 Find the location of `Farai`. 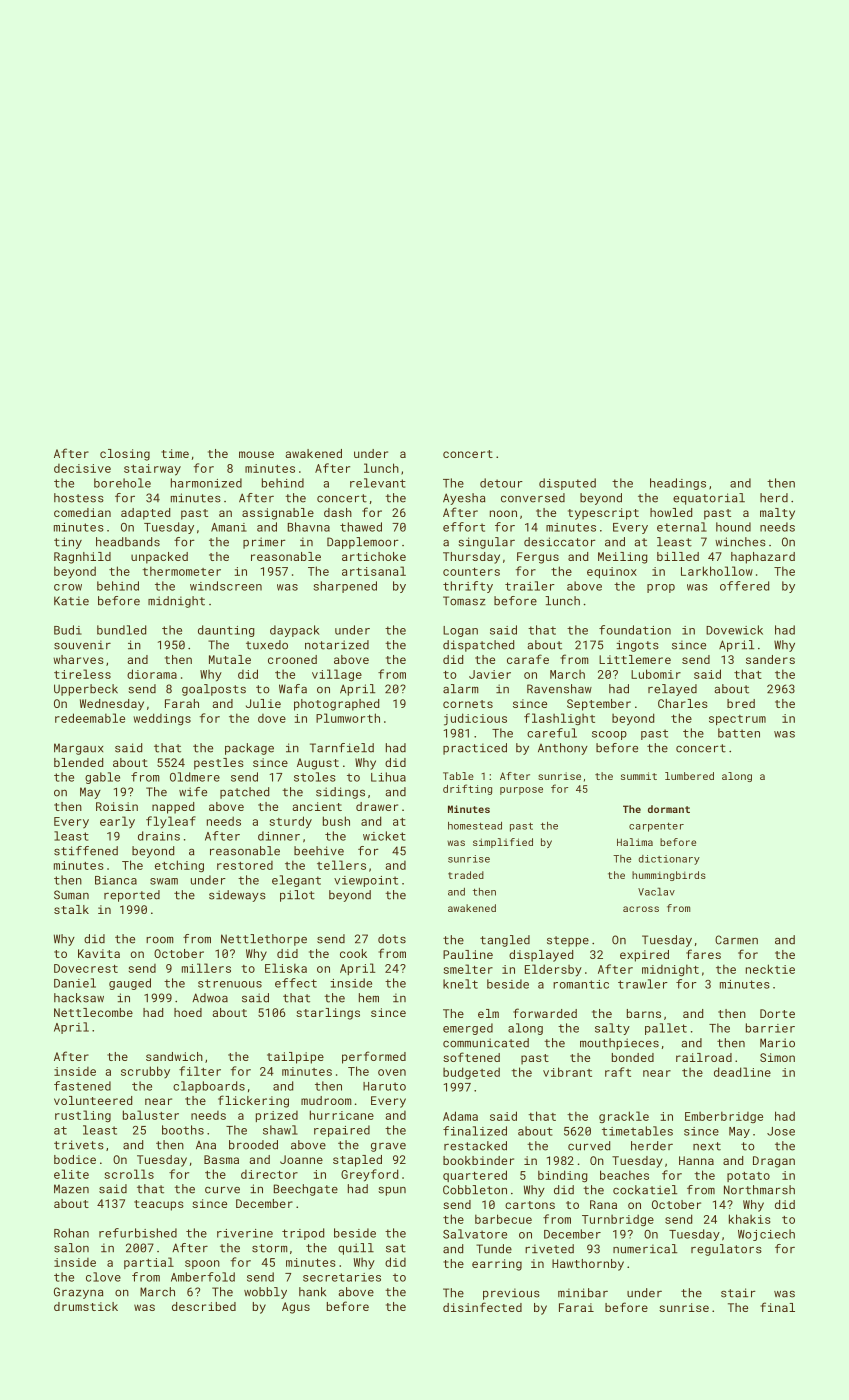

Farai is located at coordinates (576, 1307).
